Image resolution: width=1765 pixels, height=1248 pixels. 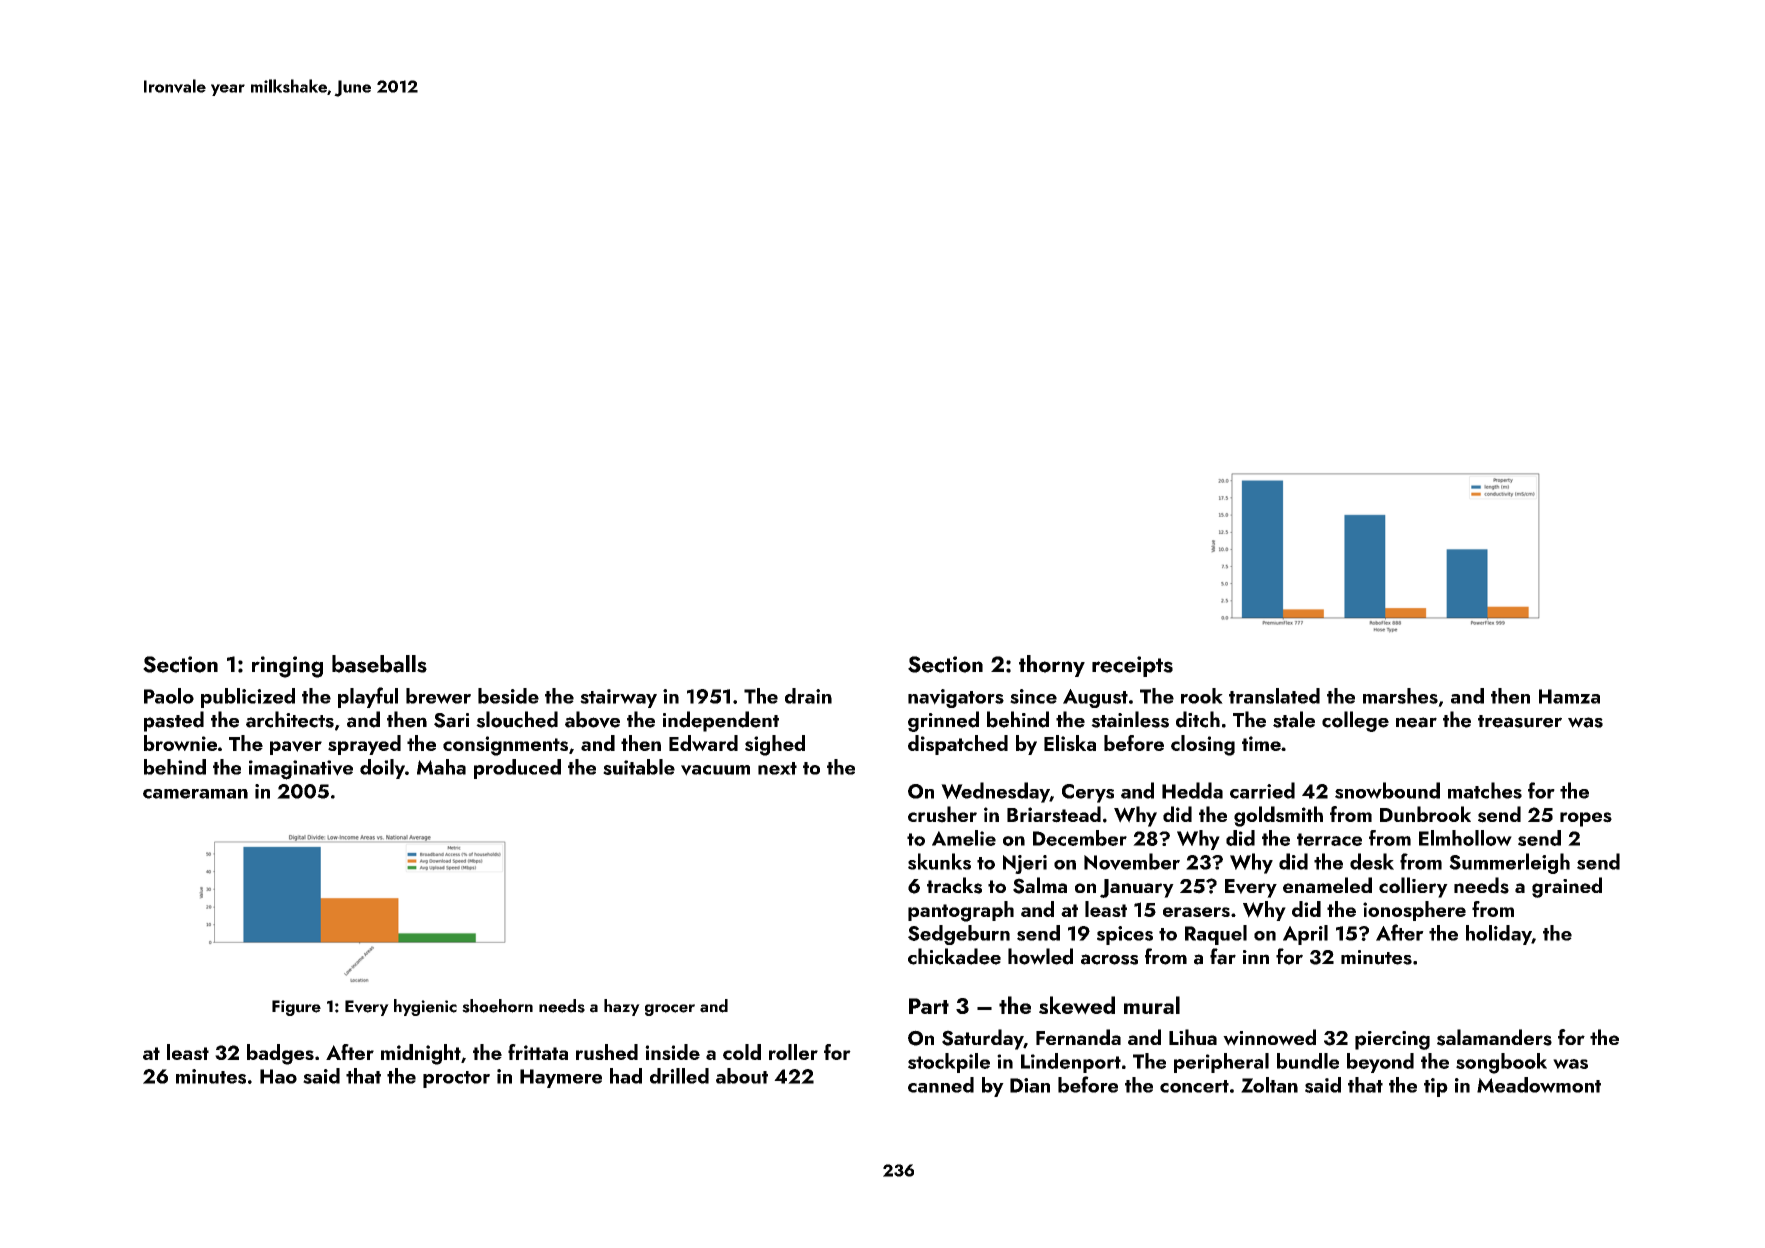 What do you see at coordinates (379, 664) in the screenshot?
I see `baseballs` at bounding box center [379, 664].
